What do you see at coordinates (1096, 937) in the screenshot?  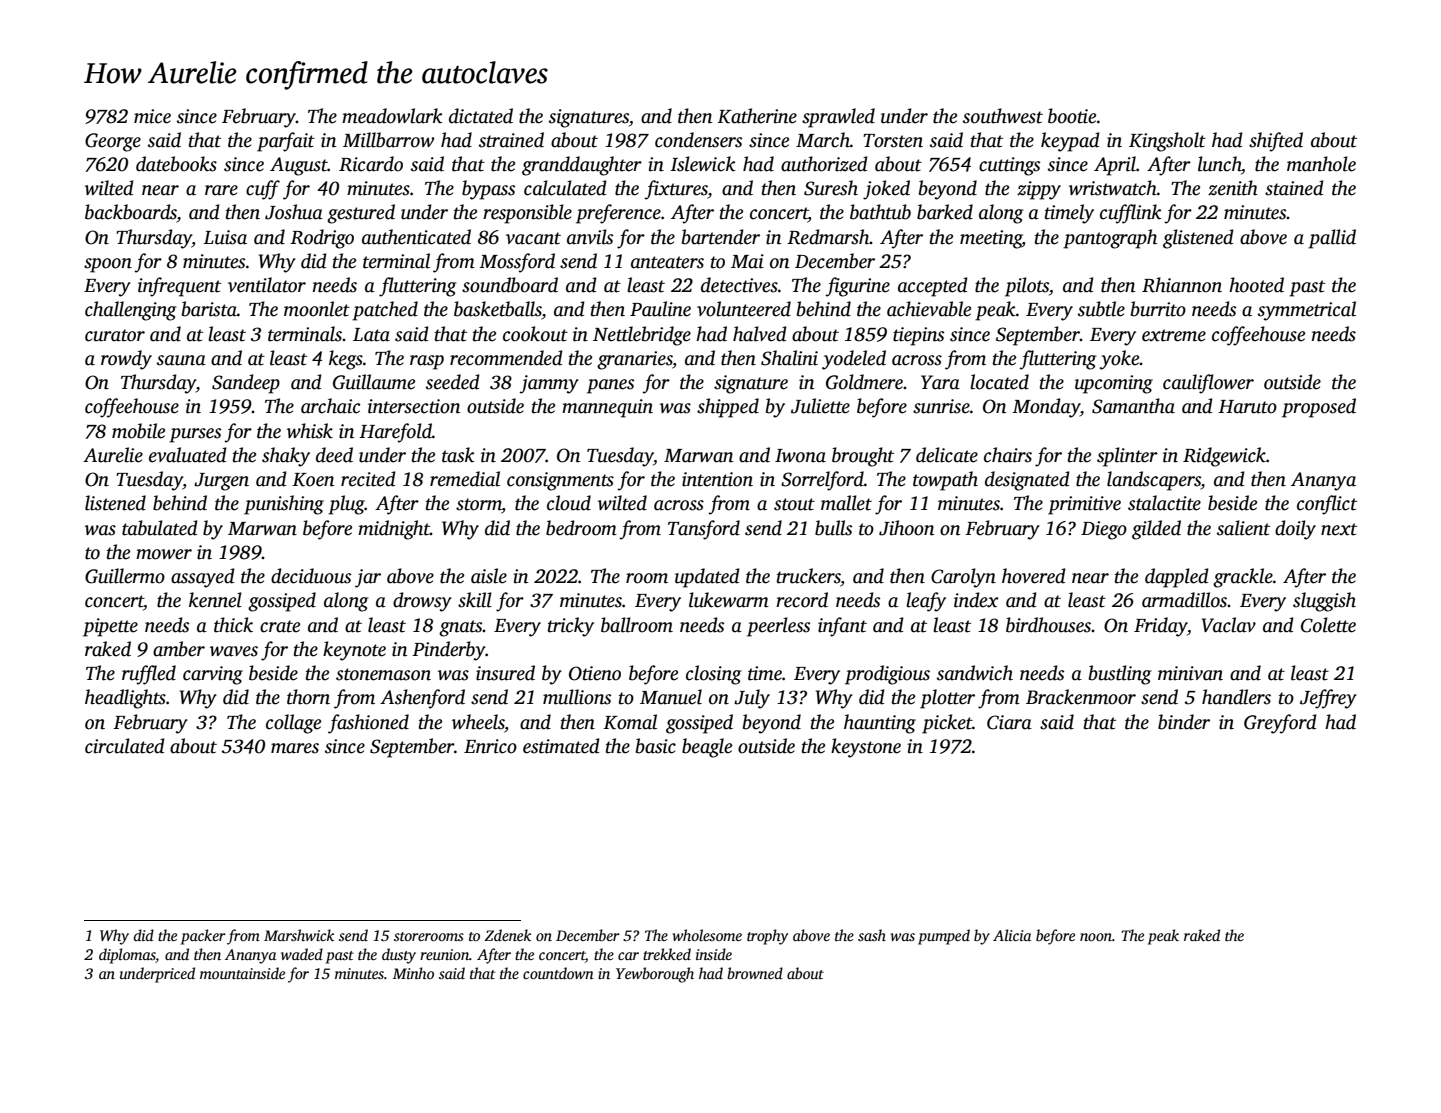 I see `noon` at bounding box center [1096, 937].
